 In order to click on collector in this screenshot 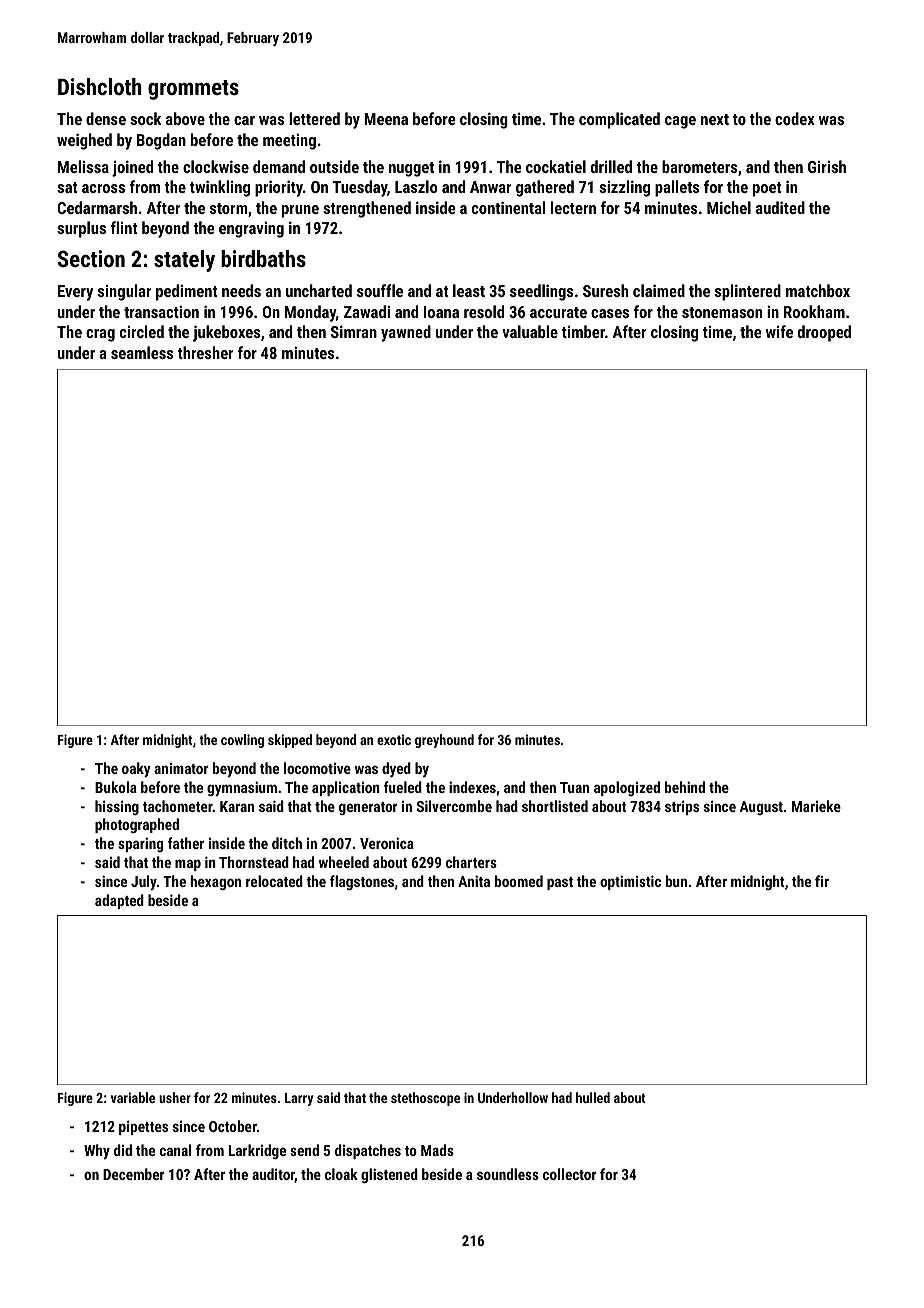, I will do `click(570, 1174)`.
